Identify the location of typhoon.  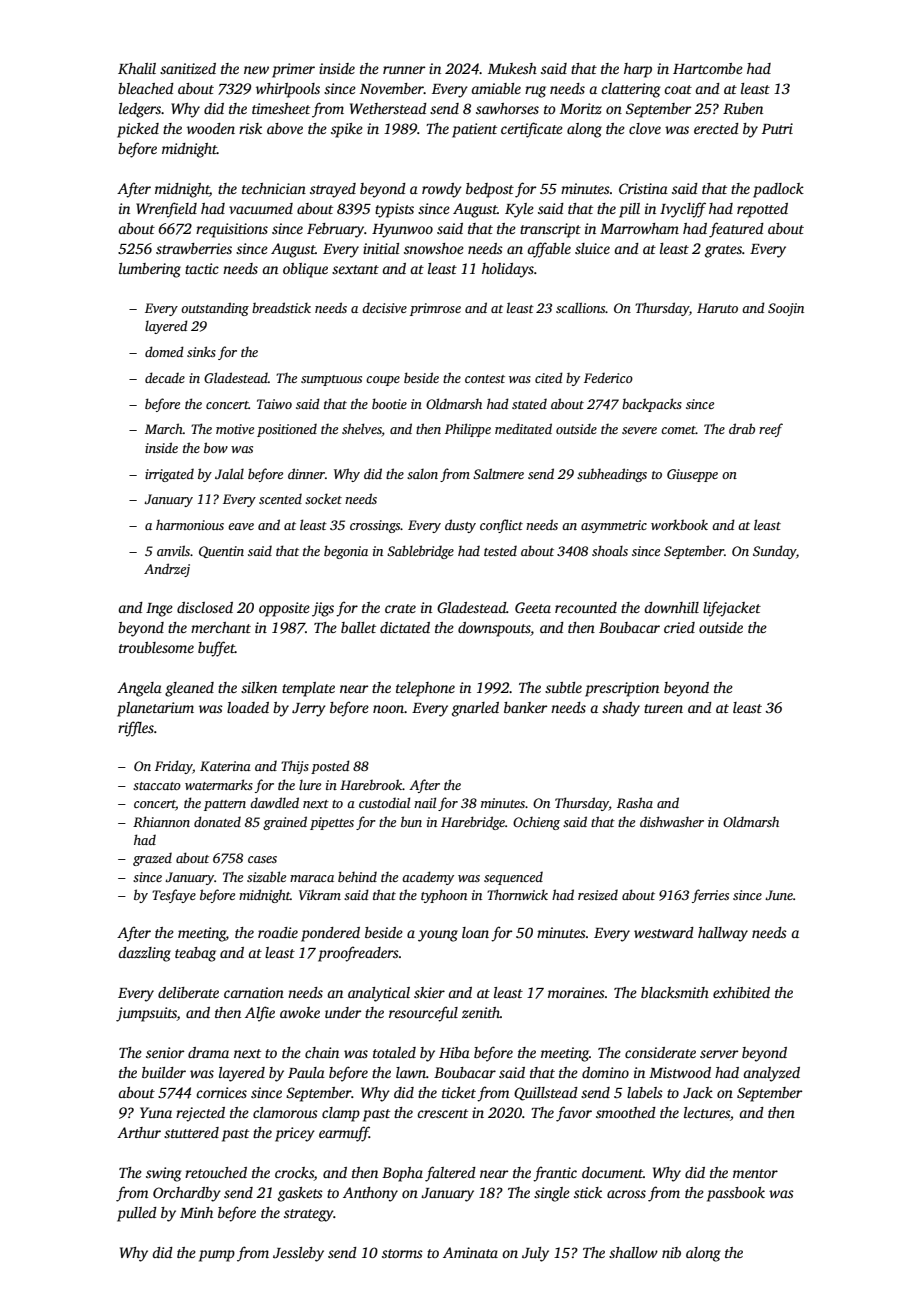
(444, 896).
